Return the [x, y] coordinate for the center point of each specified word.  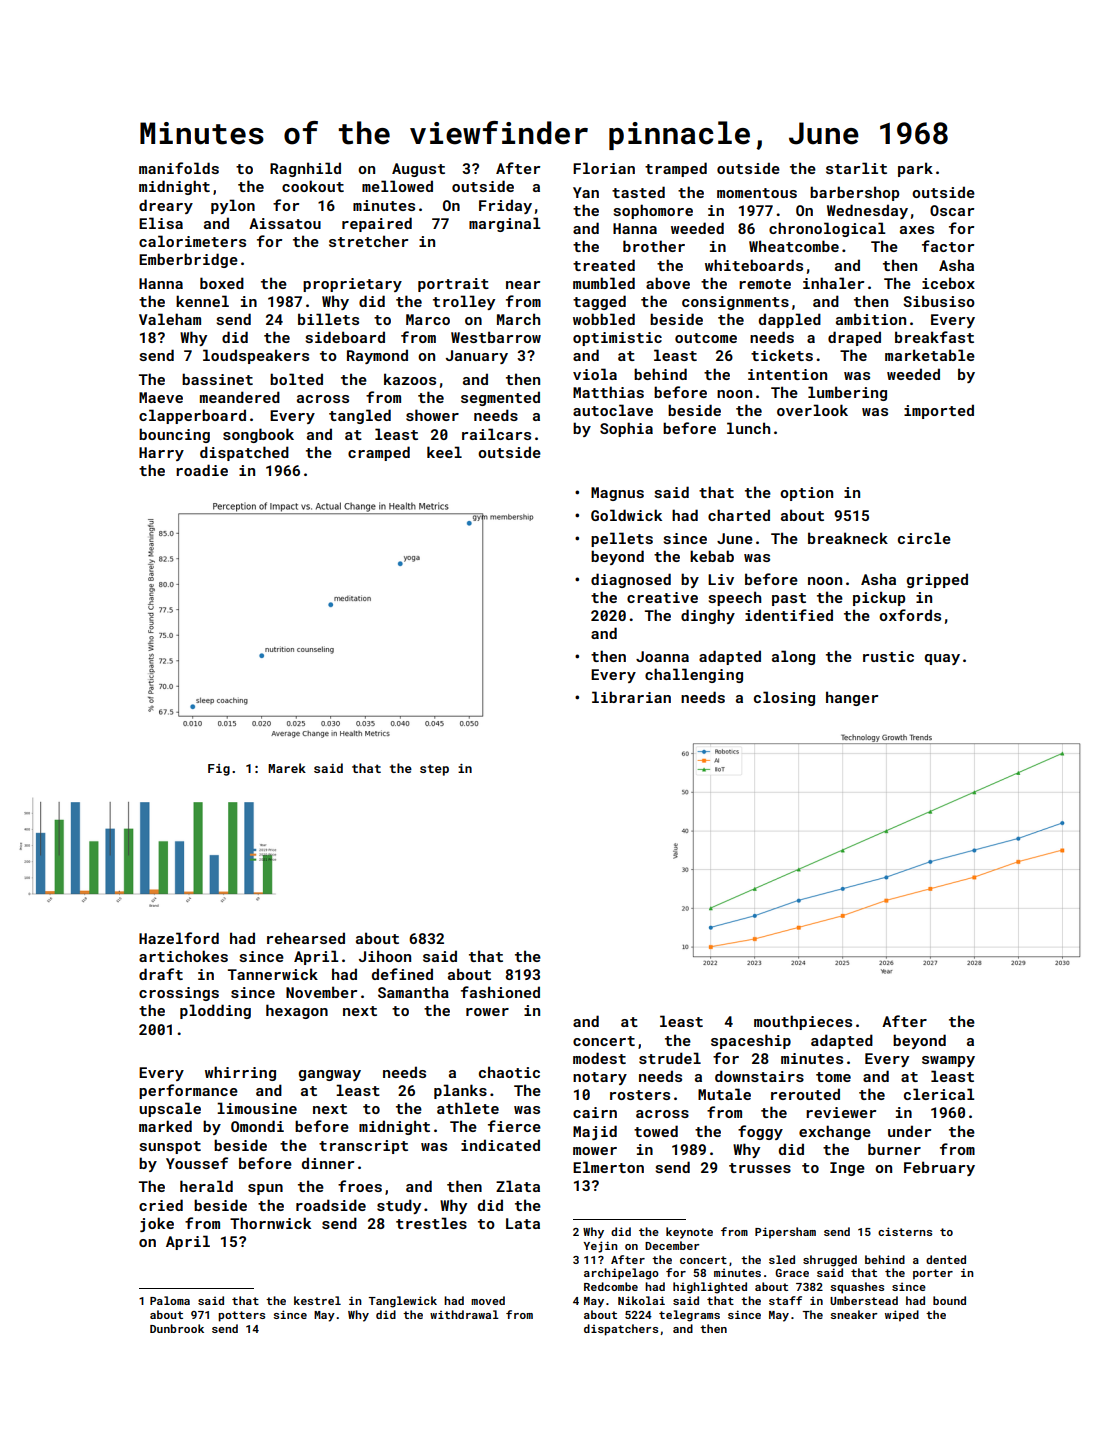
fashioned [500, 992]
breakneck [848, 538]
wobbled [604, 319]
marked [165, 1126]
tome [833, 1077]
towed [656, 1131]
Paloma [170, 1300]
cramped [379, 453]
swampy [948, 1061]
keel [444, 452]
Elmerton [608, 1167]
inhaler [833, 283]
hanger [852, 698]
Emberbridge [188, 260]
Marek [287, 768]
